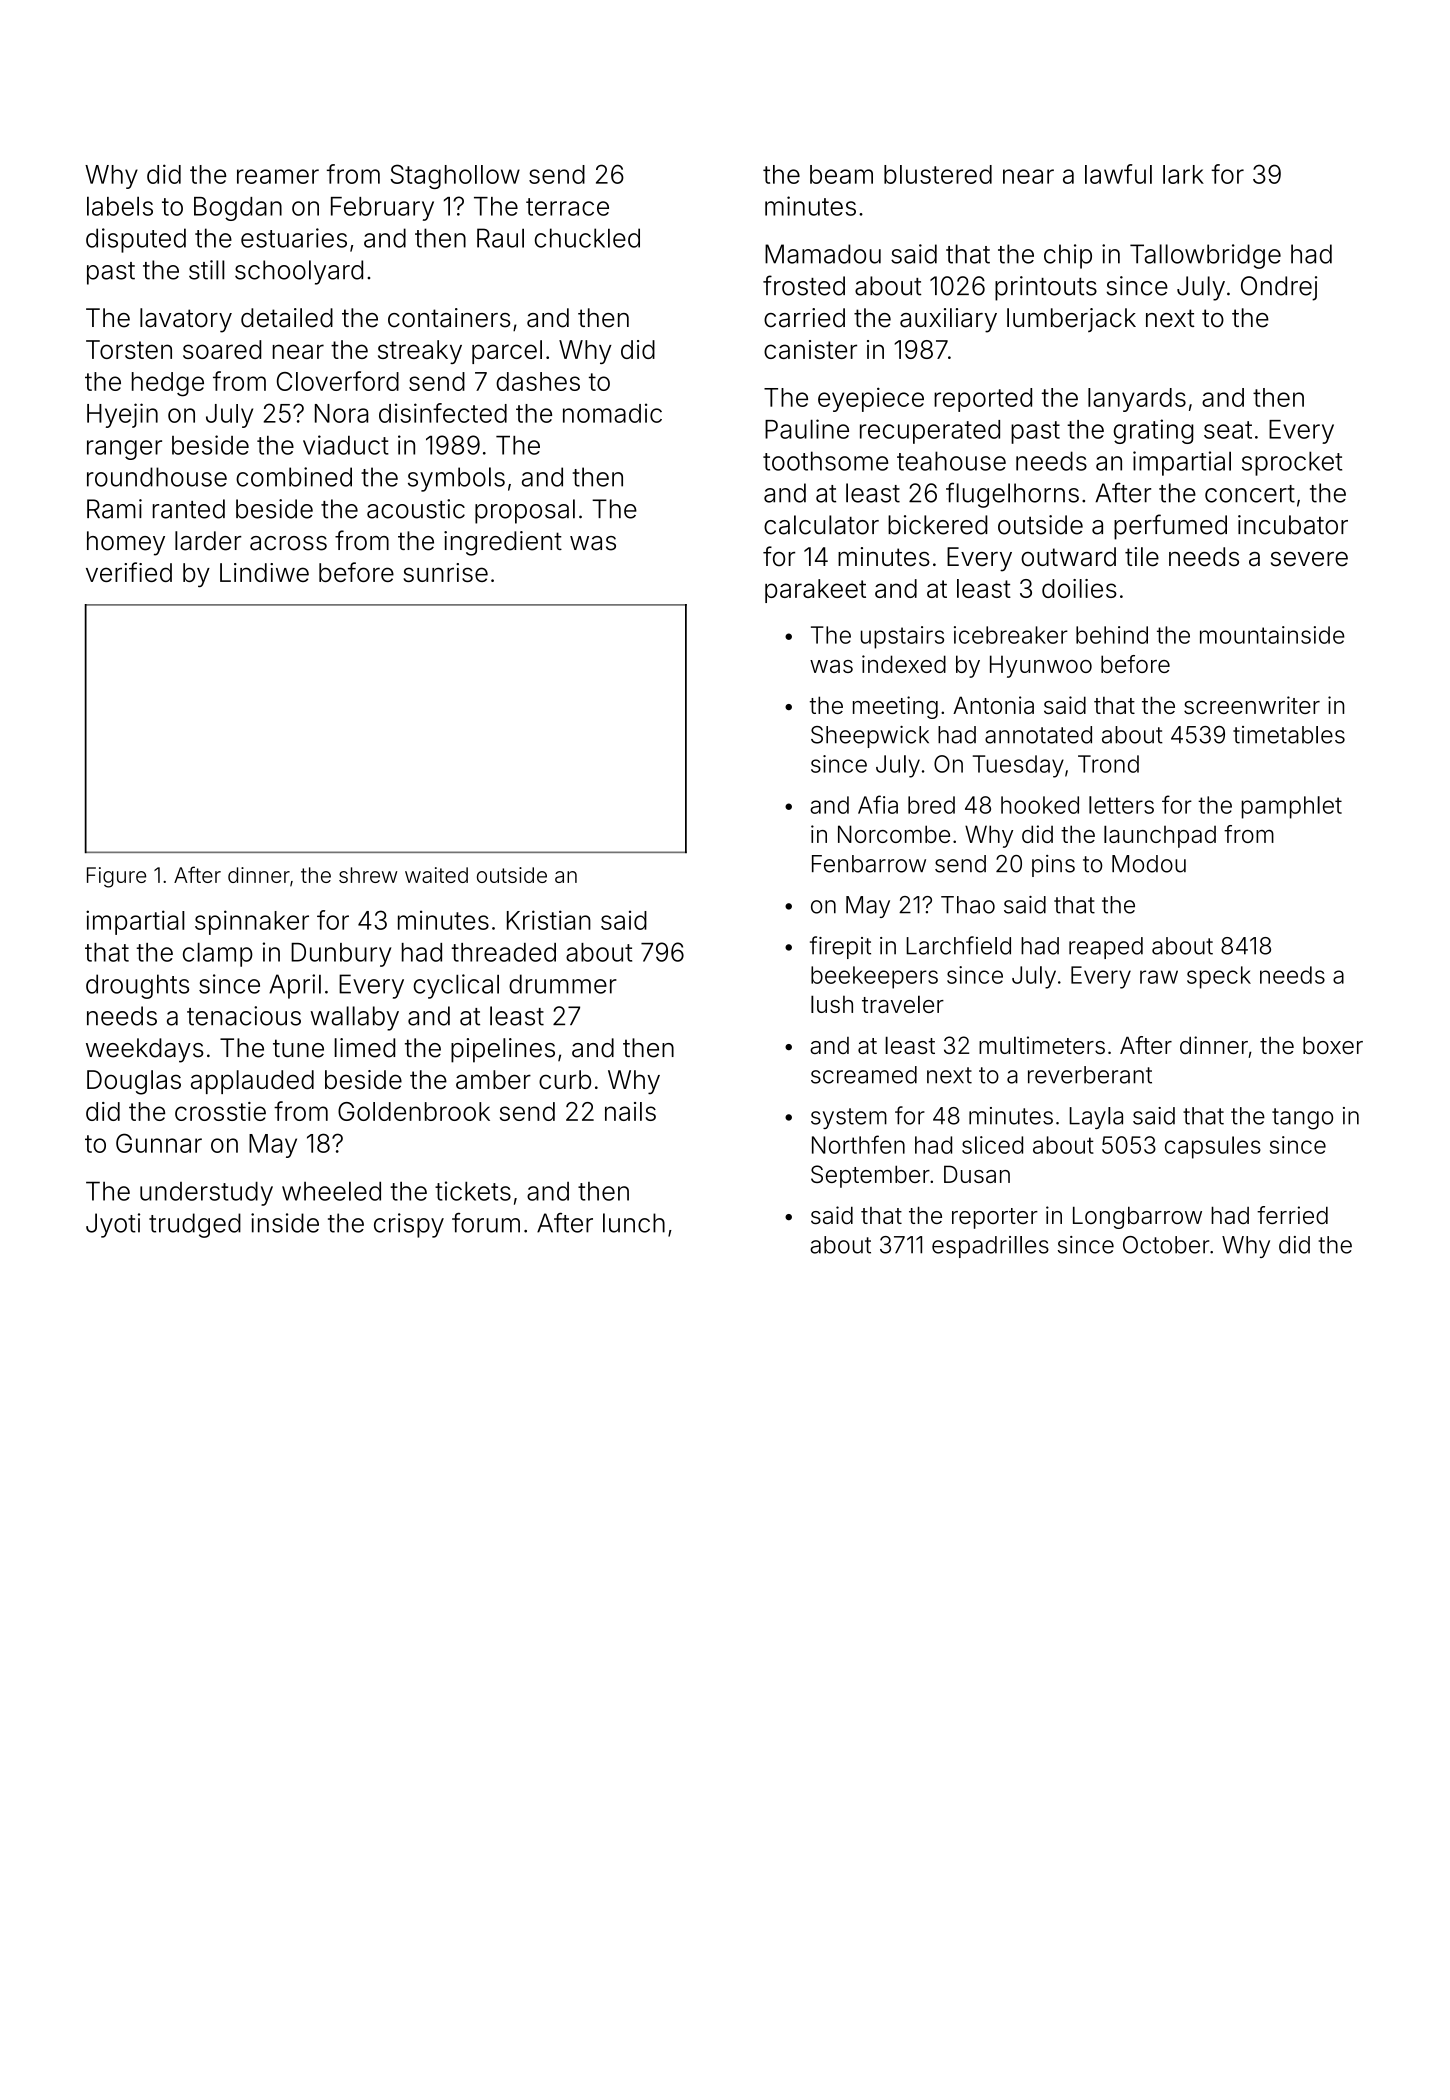  What do you see at coordinates (278, 176) in the page?
I see `reamer` at bounding box center [278, 176].
